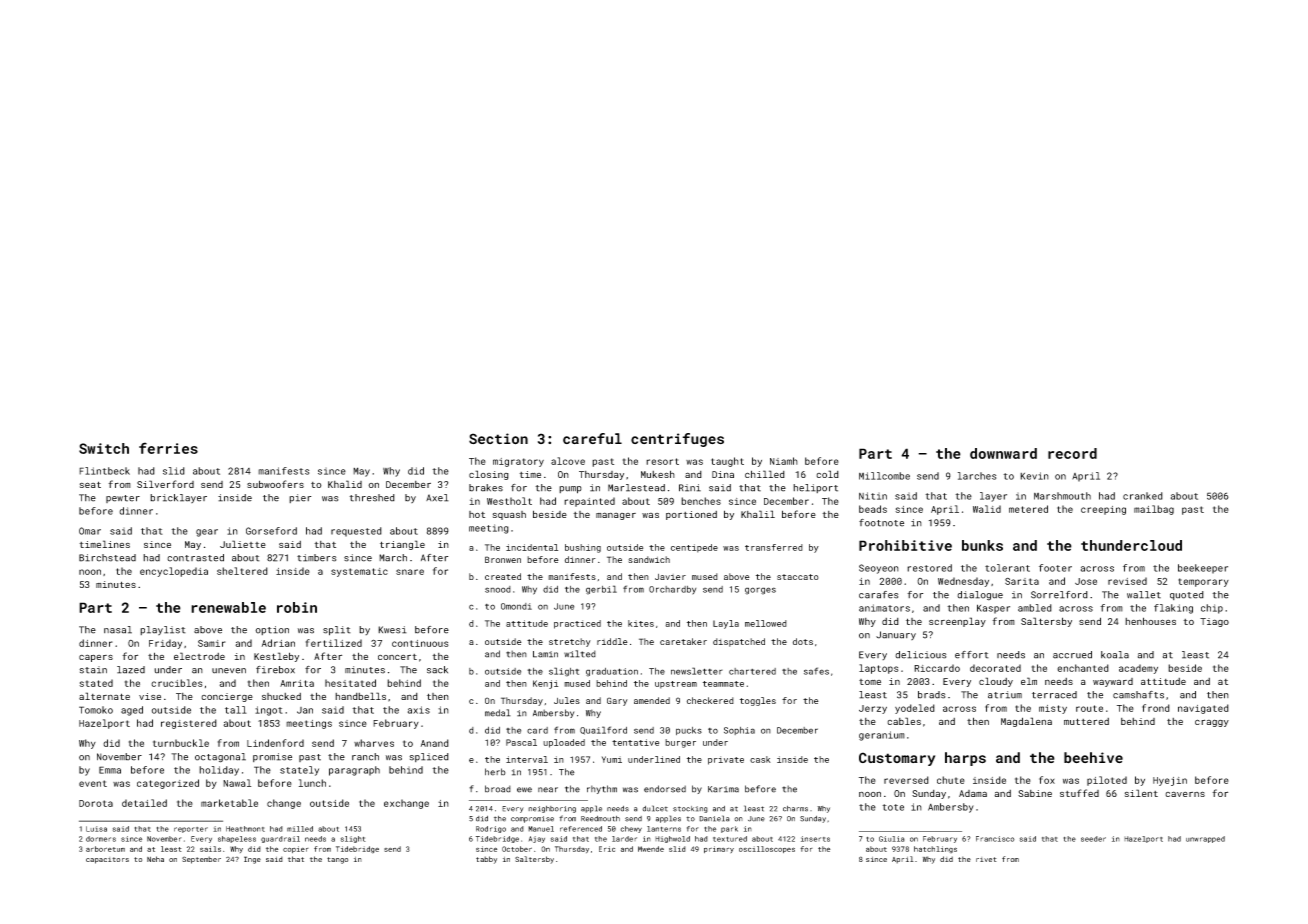 The width and height of the document is (1308, 924). What do you see at coordinates (677, 440) in the document?
I see `centrifuges` at bounding box center [677, 440].
